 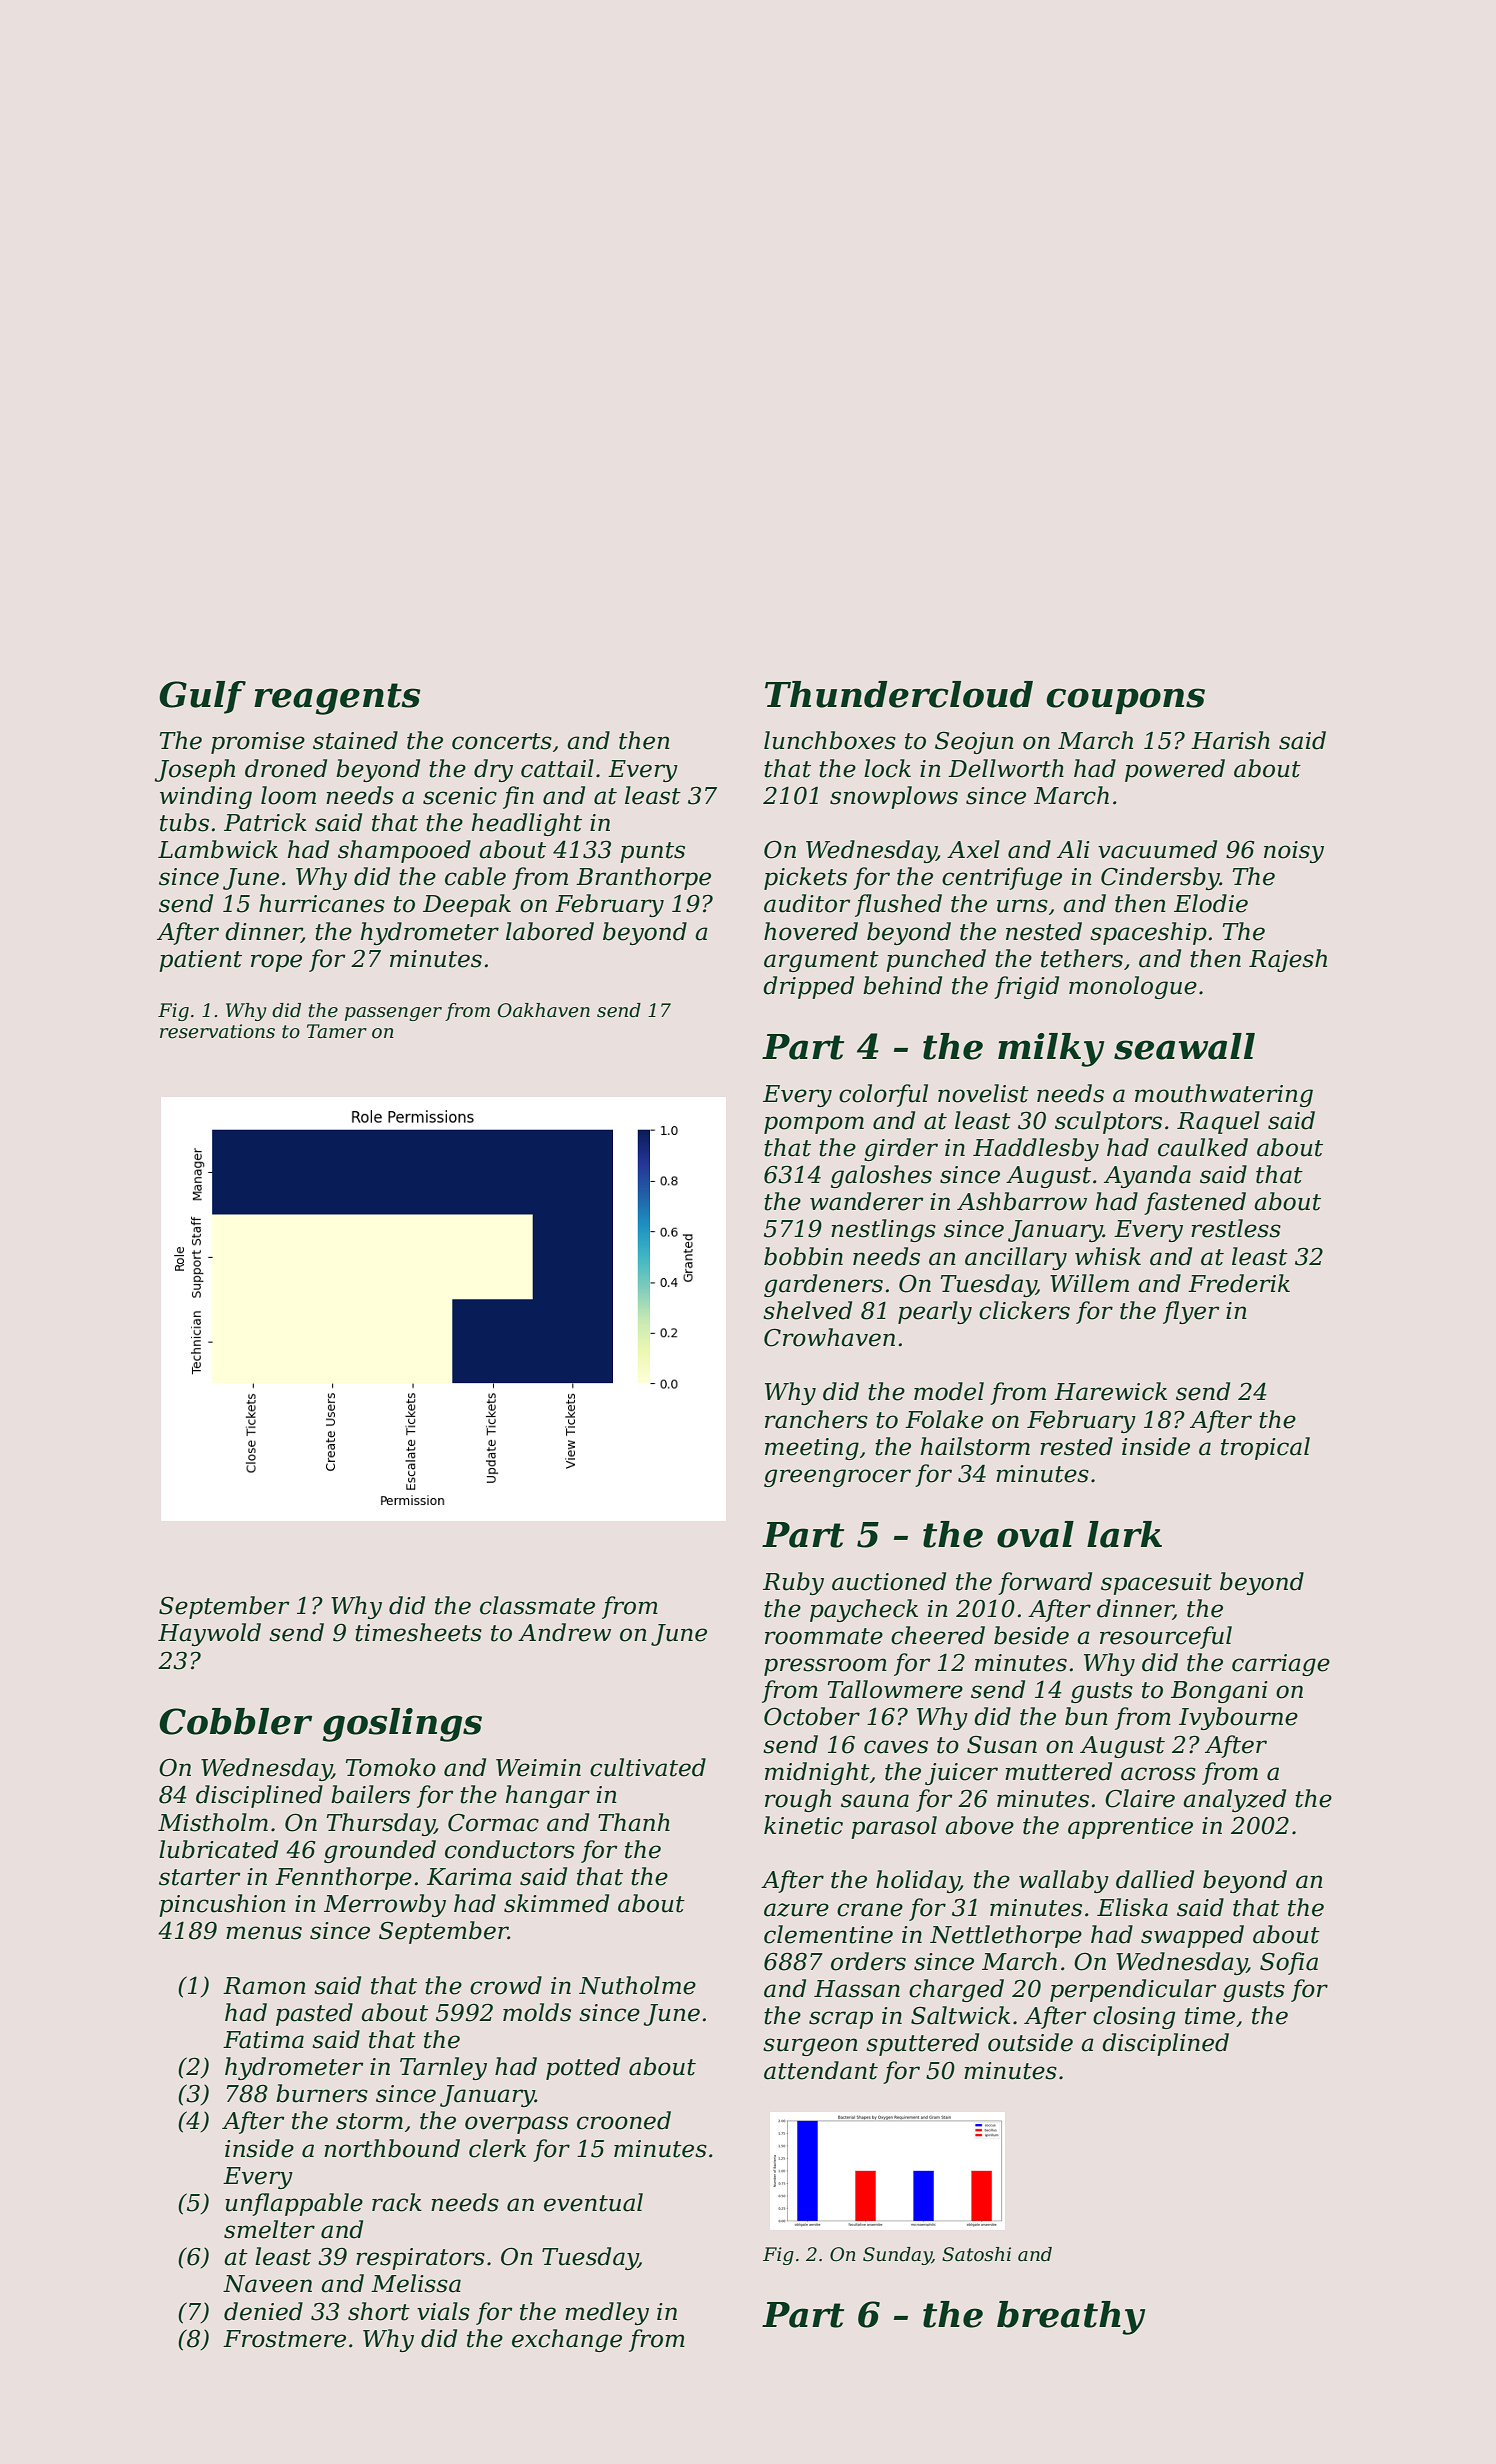 What do you see at coordinates (896, 1747) in the screenshot?
I see `caves` at bounding box center [896, 1747].
